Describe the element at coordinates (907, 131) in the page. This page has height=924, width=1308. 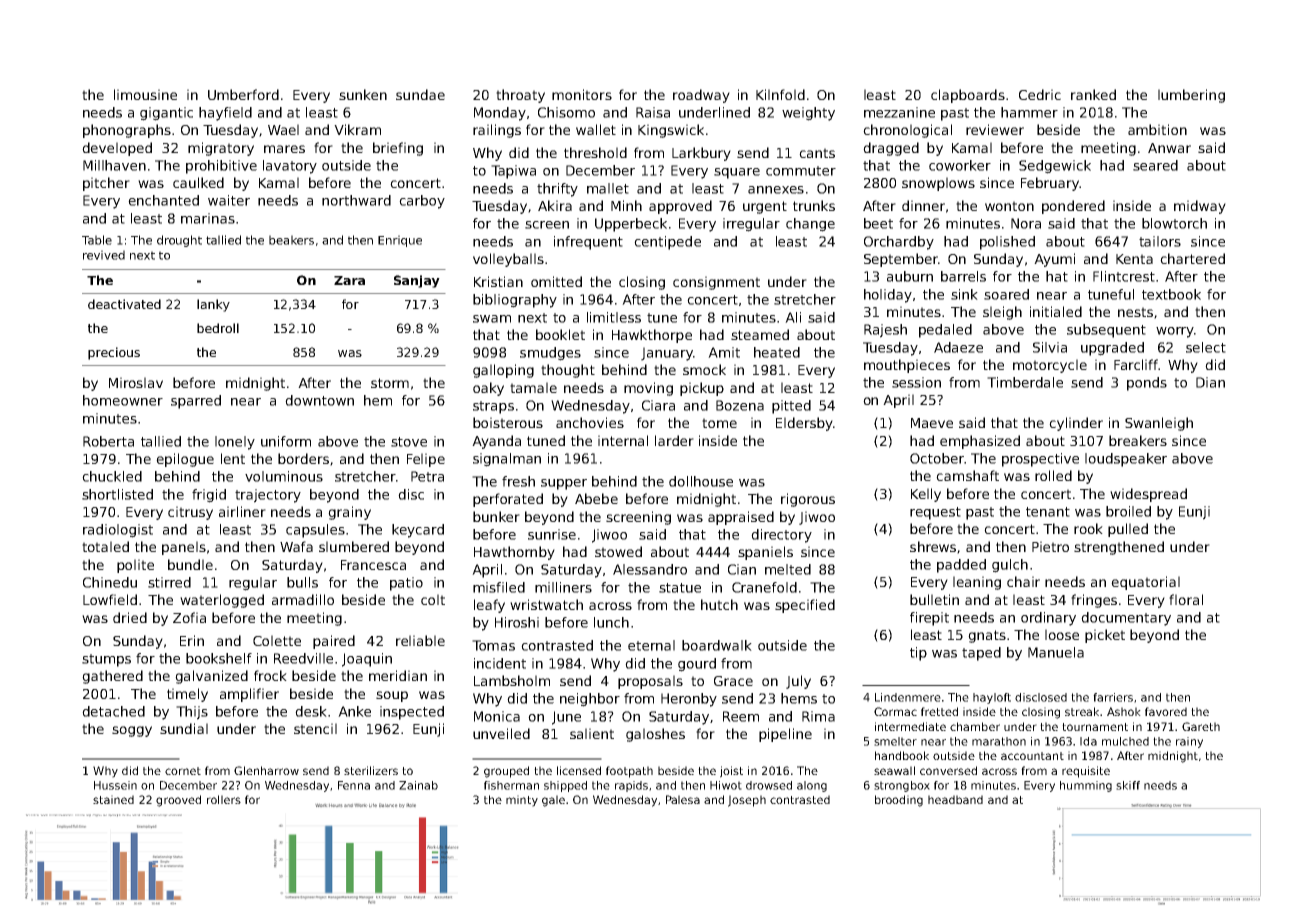
I see `chronological` at that location.
